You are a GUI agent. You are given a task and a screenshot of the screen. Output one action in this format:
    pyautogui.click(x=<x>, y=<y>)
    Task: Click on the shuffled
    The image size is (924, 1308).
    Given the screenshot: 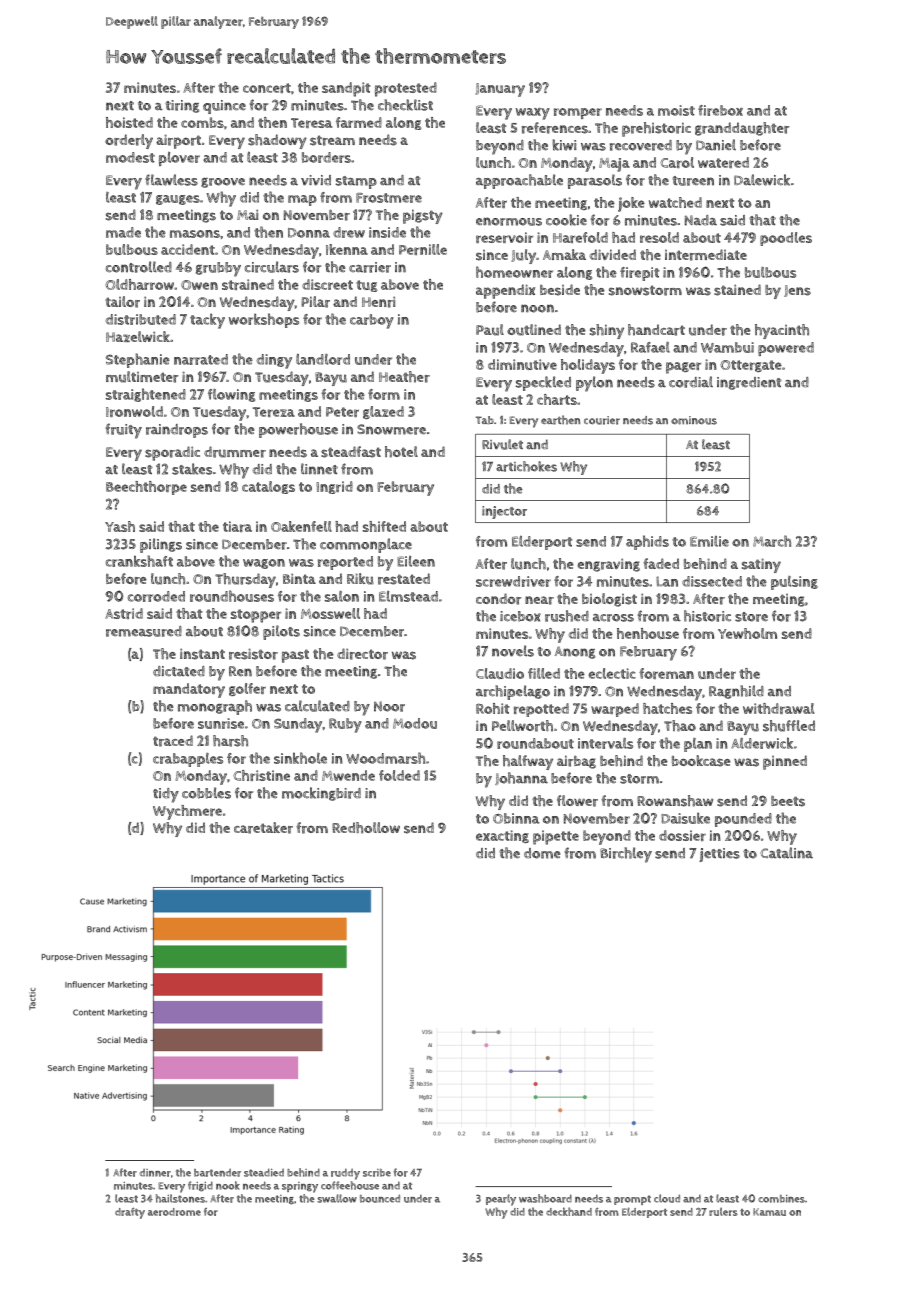 What is the action you would take?
    pyautogui.click(x=789, y=726)
